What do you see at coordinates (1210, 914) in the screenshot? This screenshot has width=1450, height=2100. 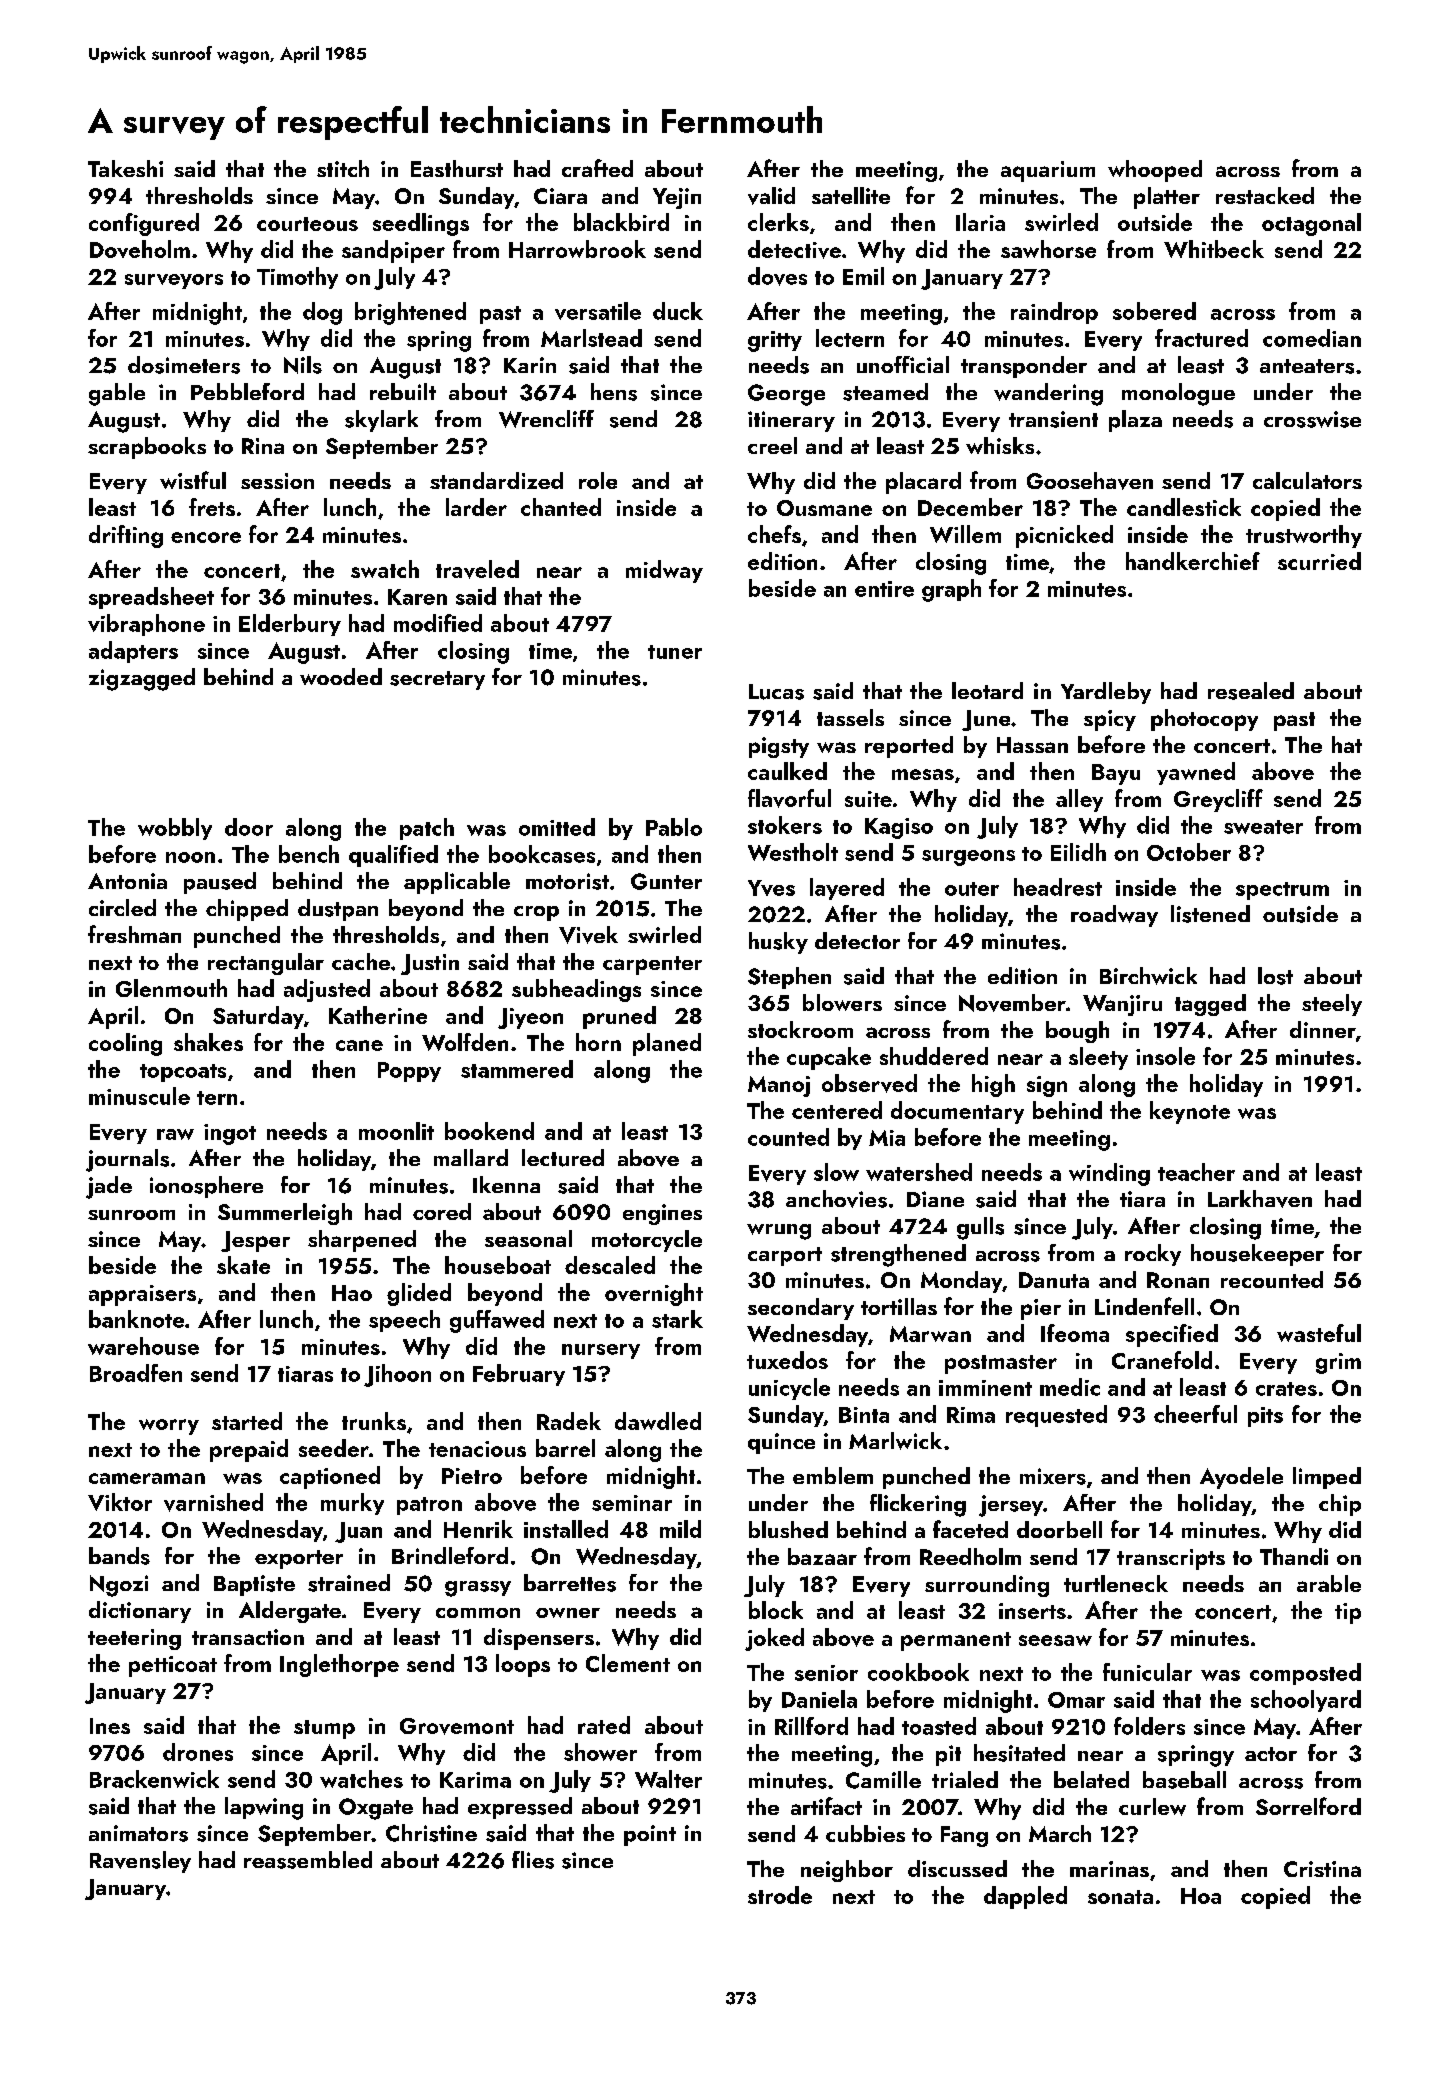 I see `listened` at bounding box center [1210, 914].
